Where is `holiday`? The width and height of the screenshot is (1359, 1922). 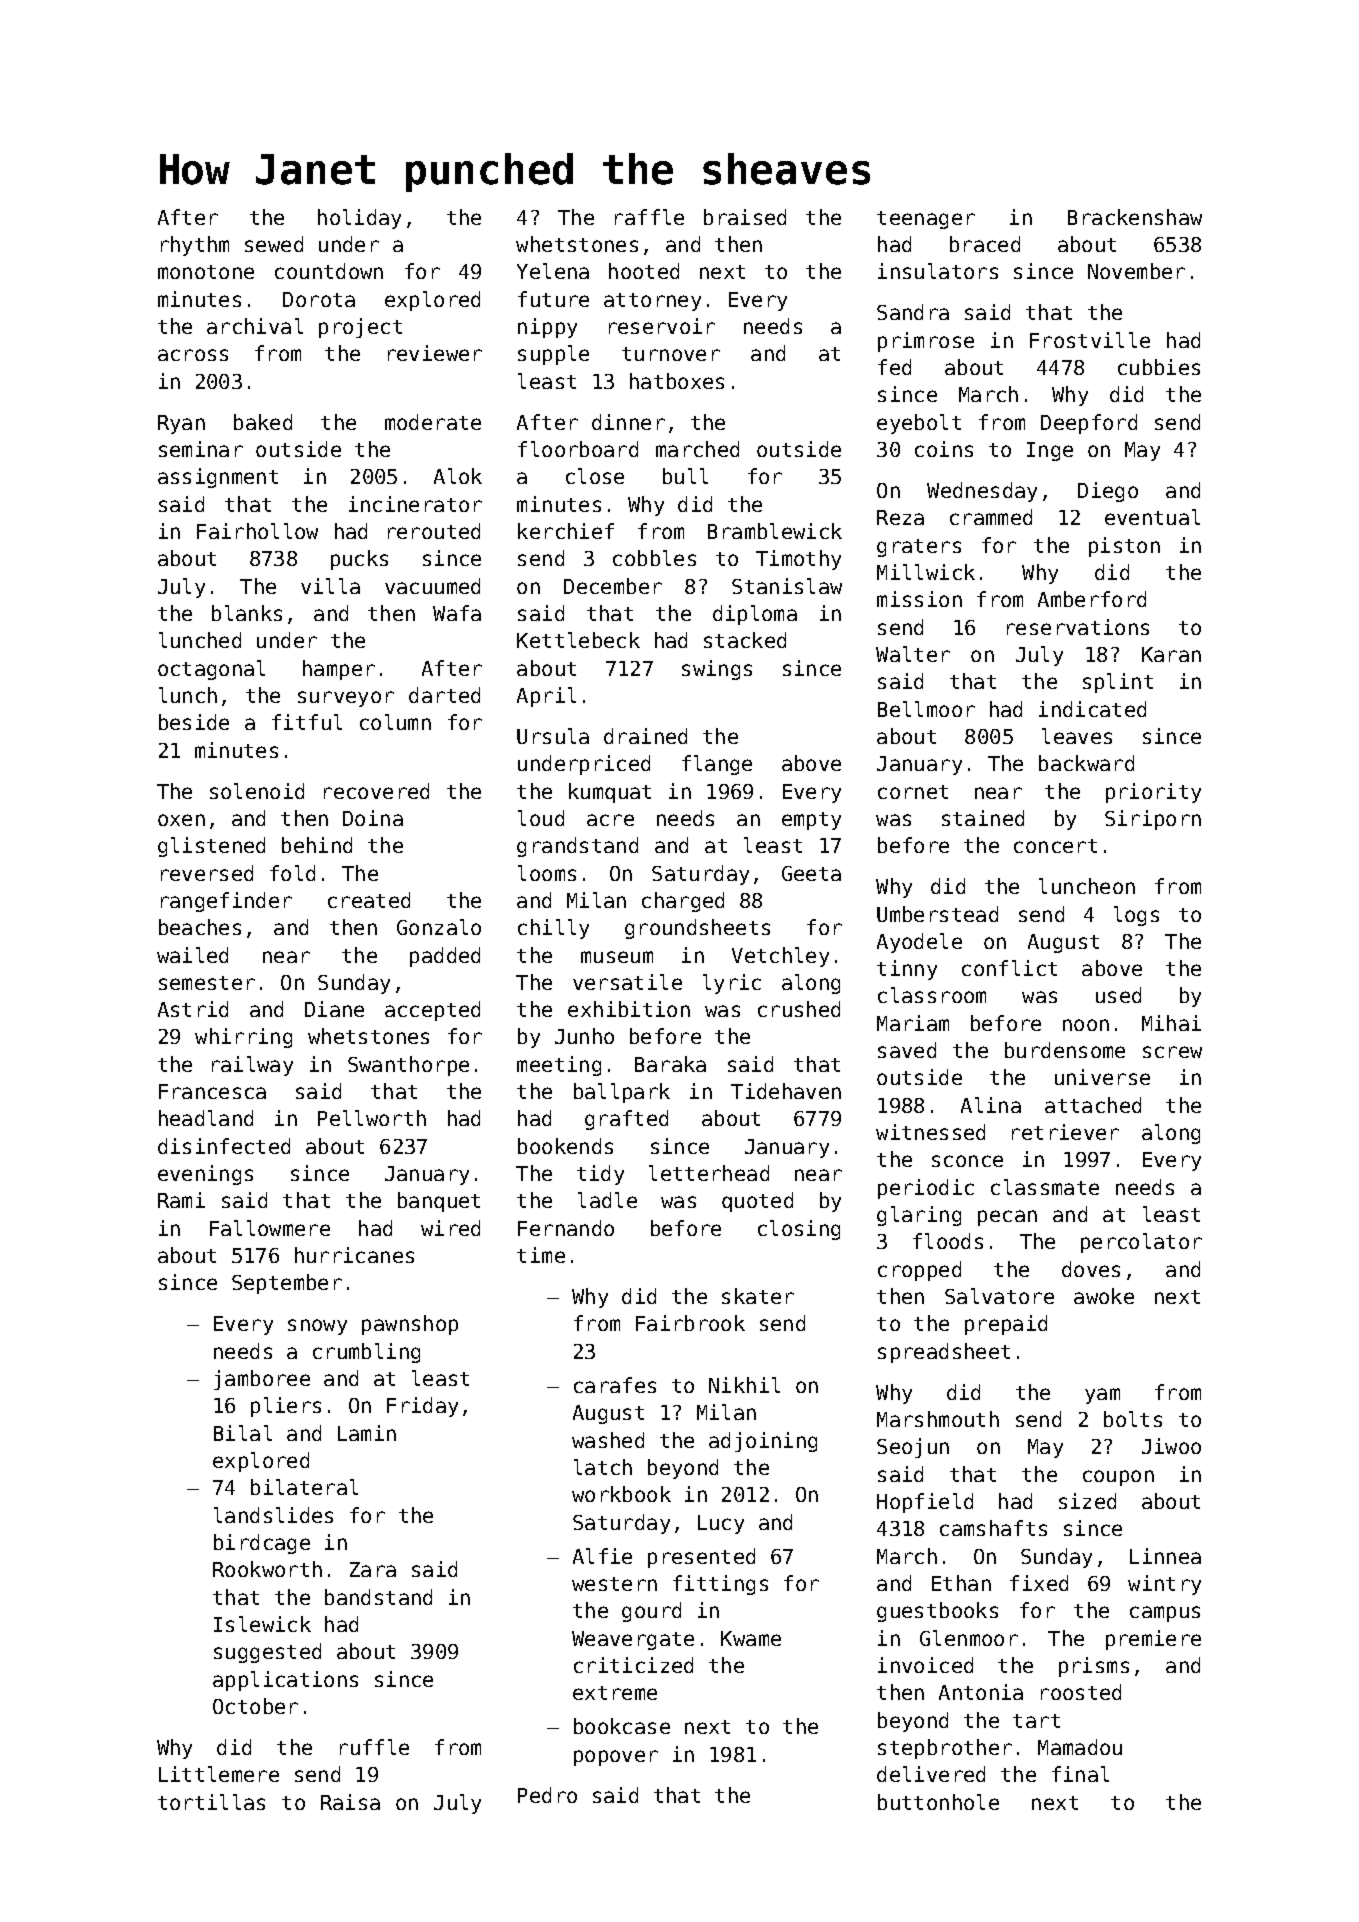 holiday is located at coordinates (359, 219).
